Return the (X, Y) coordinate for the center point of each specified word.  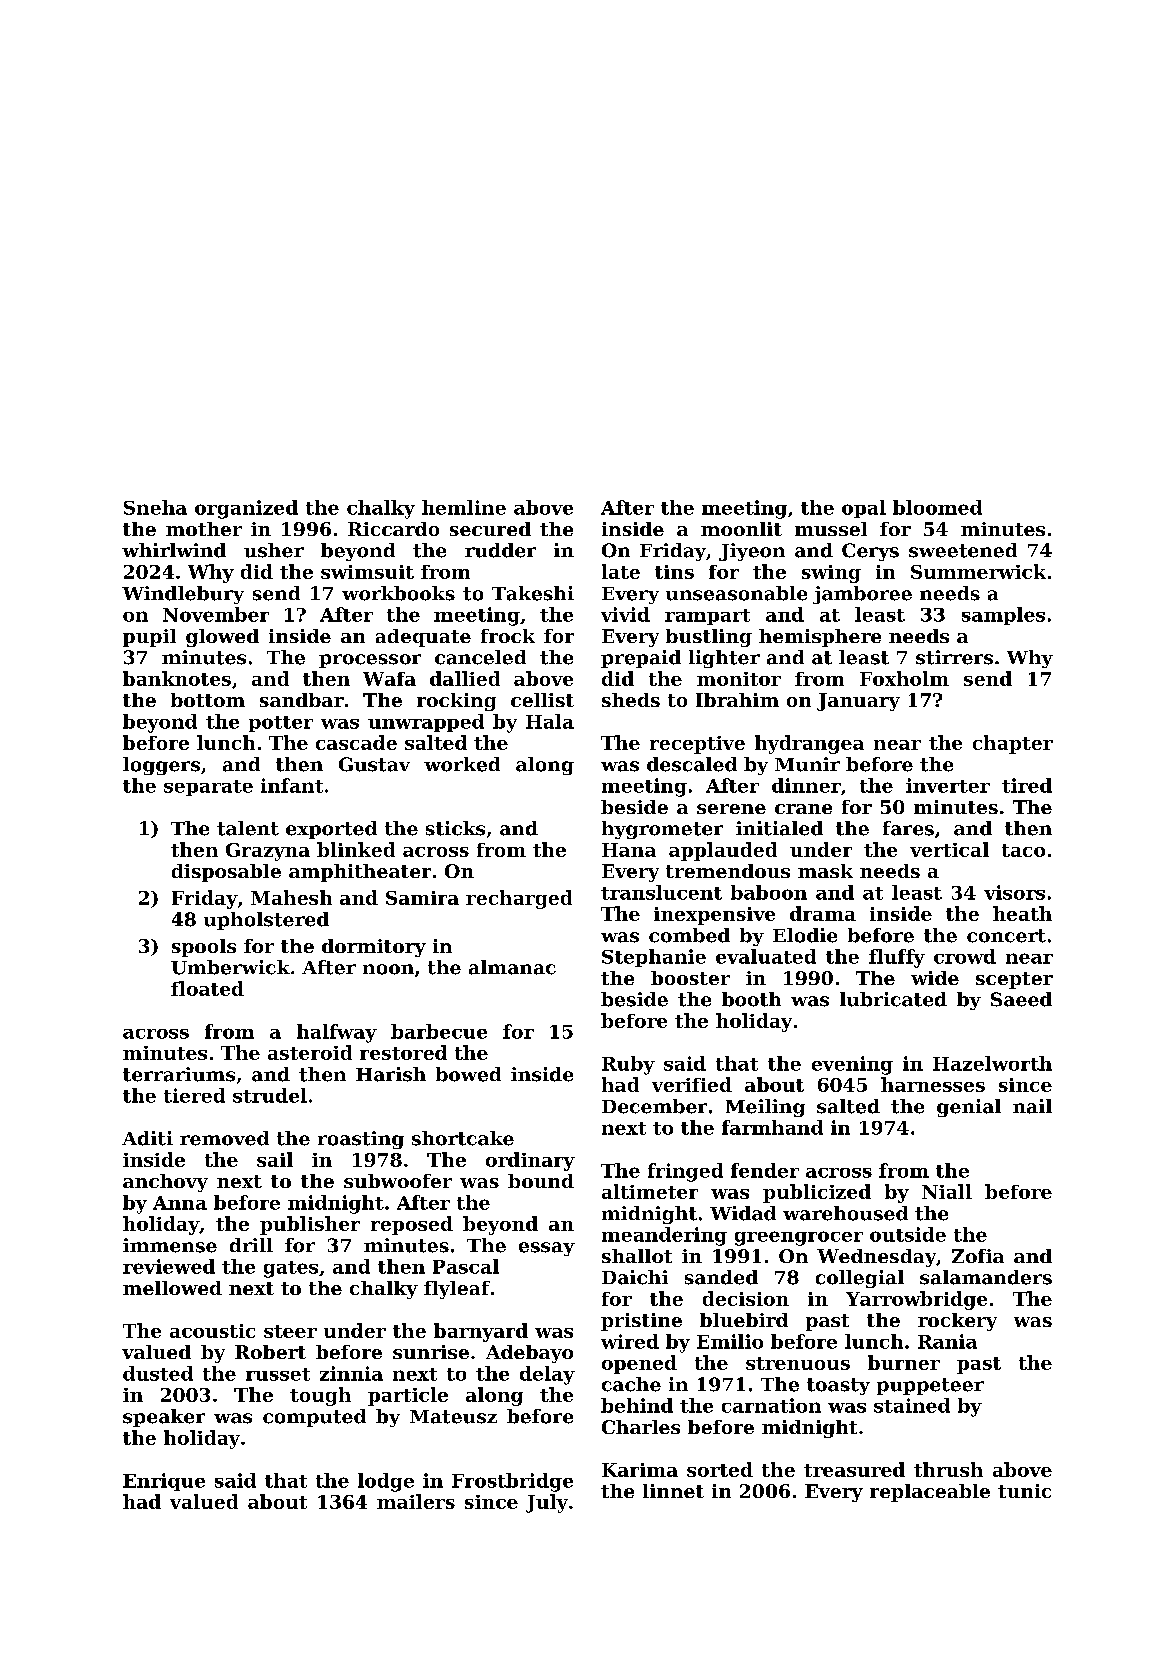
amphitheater (360, 873)
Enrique (164, 1482)
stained (912, 1405)
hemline (464, 507)
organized (246, 509)
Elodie (805, 935)
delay (547, 1375)
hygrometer (662, 830)
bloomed (937, 507)
